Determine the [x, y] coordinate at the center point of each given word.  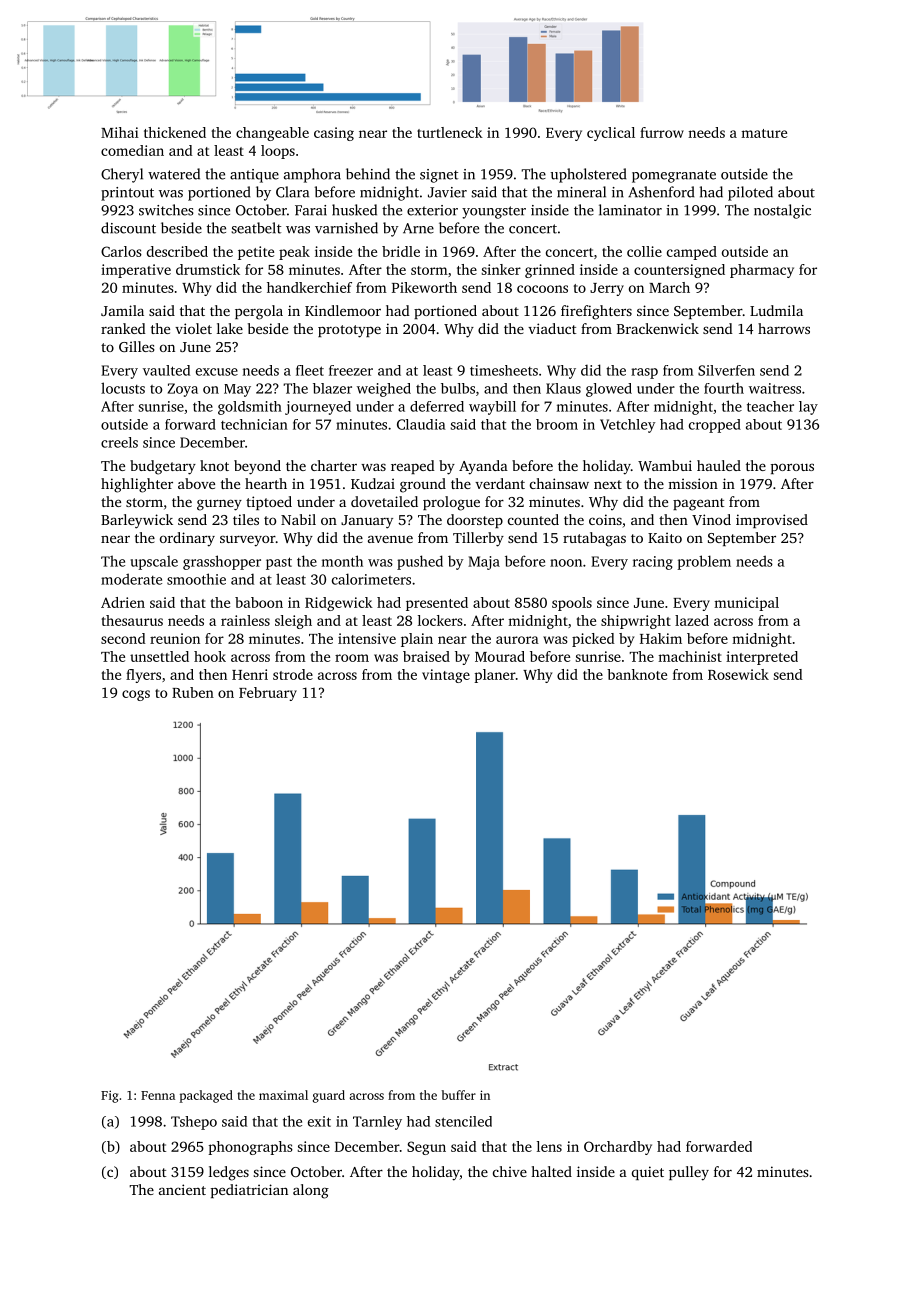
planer [495, 676]
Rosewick [738, 674]
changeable [272, 134]
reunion [175, 638]
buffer [459, 1095]
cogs [136, 695]
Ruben [193, 692]
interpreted [762, 658]
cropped [715, 426]
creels [119, 442]
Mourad [500, 656]
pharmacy [762, 271]
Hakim [661, 638]
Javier [447, 192]
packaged [206, 1096]
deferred [437, 406]
